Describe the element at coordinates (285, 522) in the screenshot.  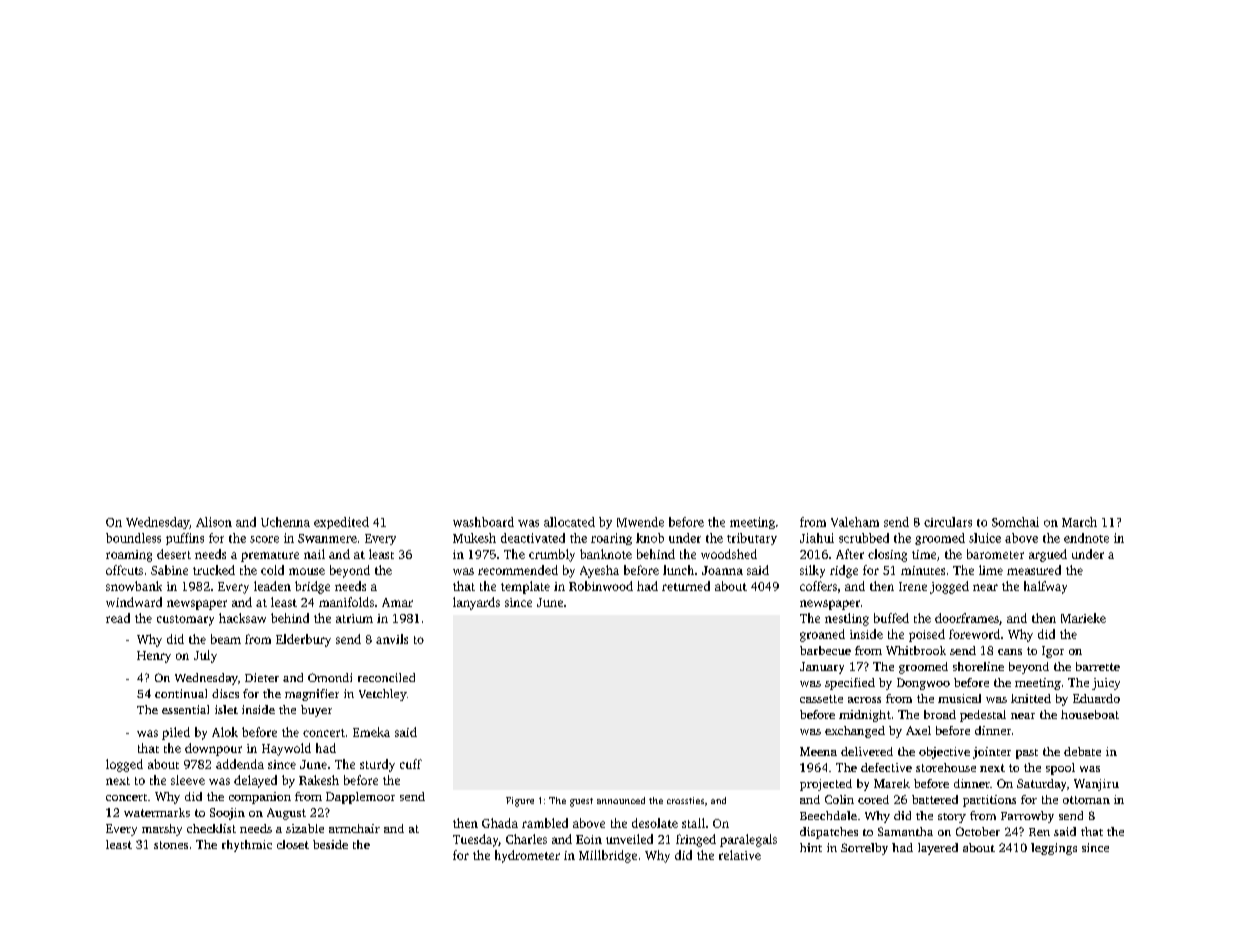
I see `Uchenna` at that location.
